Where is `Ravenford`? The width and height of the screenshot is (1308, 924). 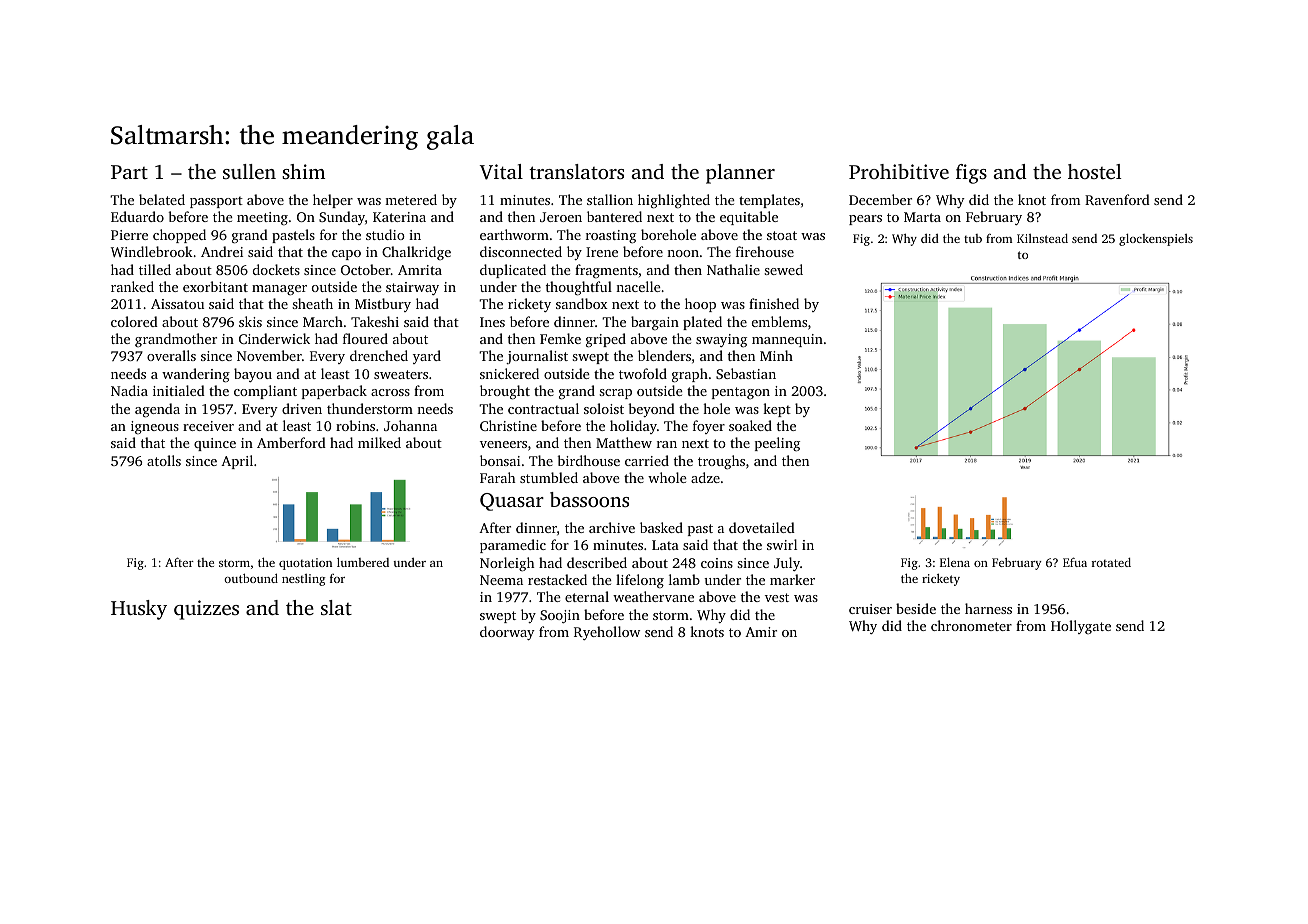
Ravenford is located at coordinates (1117, 199).
